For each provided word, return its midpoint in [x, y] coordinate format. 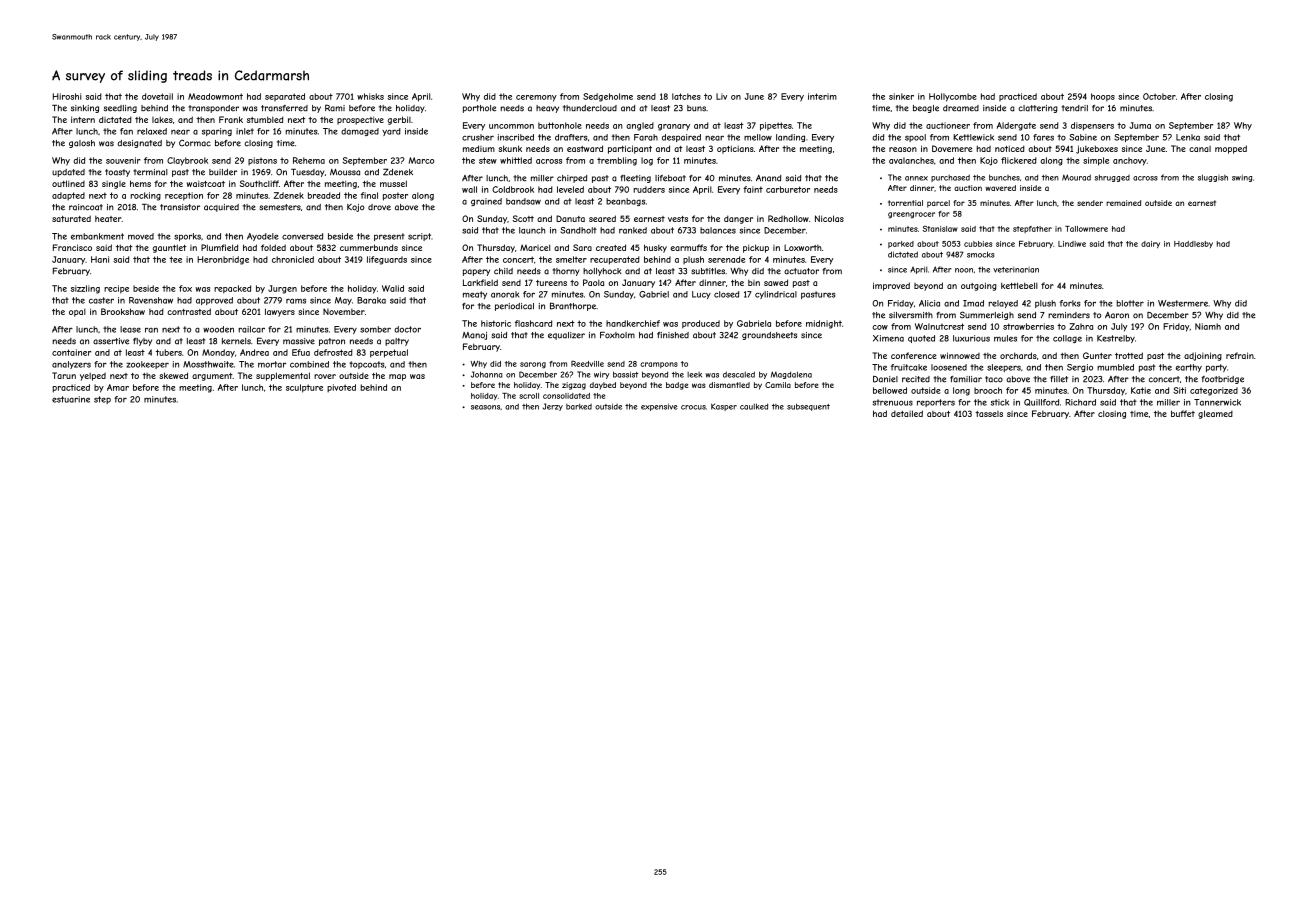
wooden [218, 329]
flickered [1019, 160]
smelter [571, 259]
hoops [1103, 97]
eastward [585, 148]
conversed [302, 236]
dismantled [729, 385]
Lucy [701, 295]
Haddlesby [1193, 244]
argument [212, 377]
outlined [68, 183]
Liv [721, 96]
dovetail [157, 96]
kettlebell [1019, 285]
